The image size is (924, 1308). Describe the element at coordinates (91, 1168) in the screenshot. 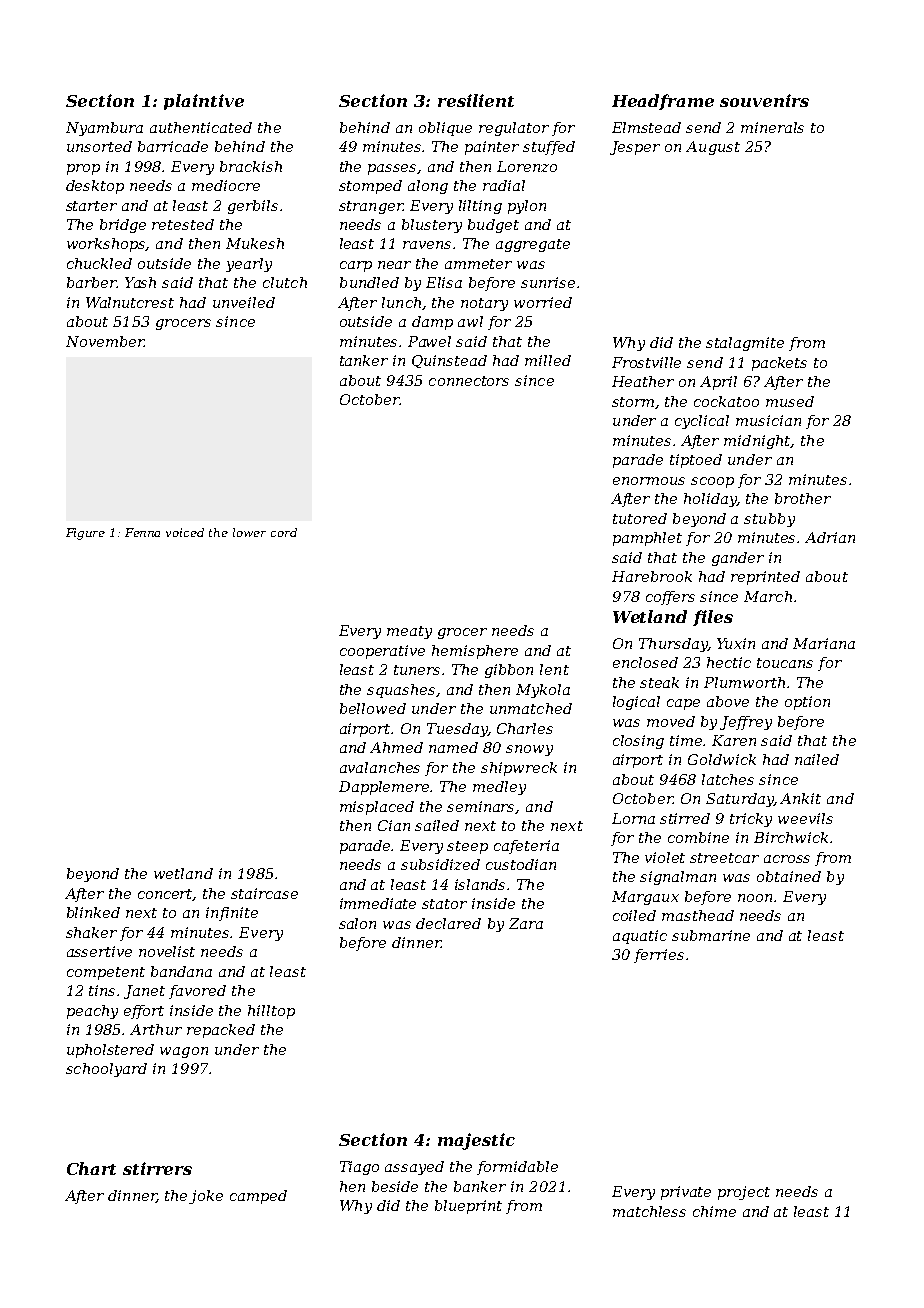

I see `Chart` at that location.
